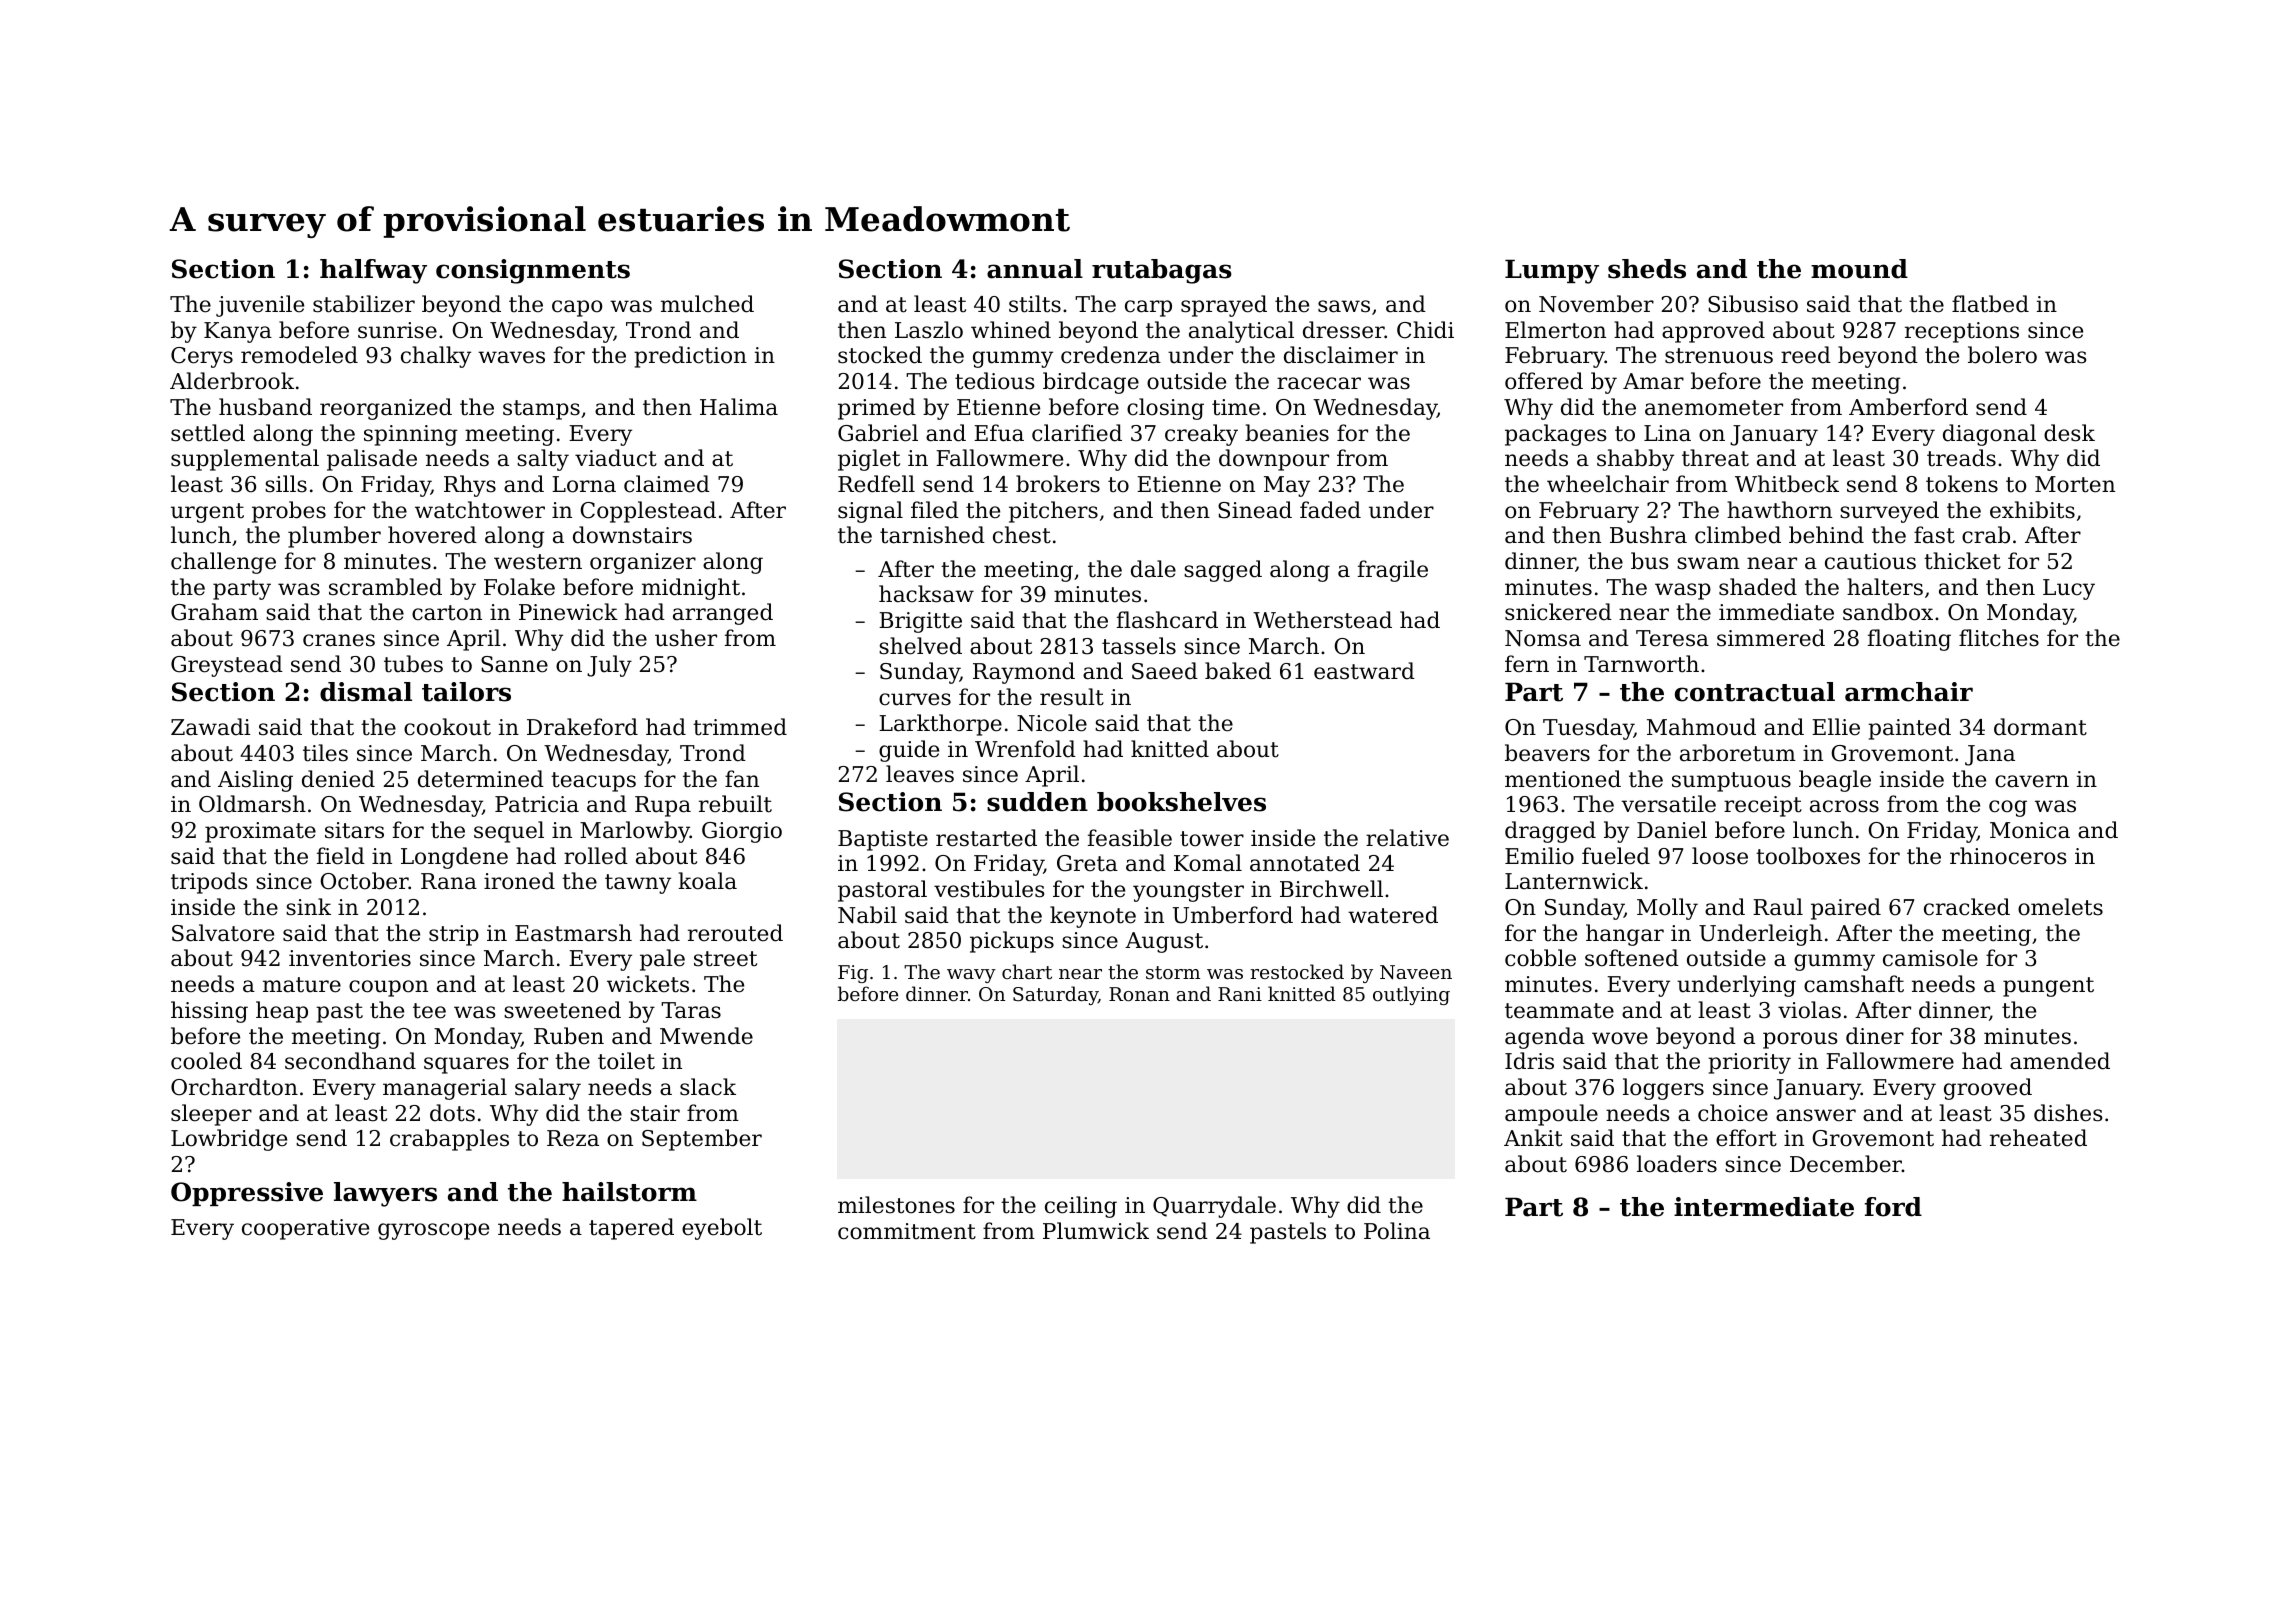  I want to click on loaders, so click(1677, 1164).
